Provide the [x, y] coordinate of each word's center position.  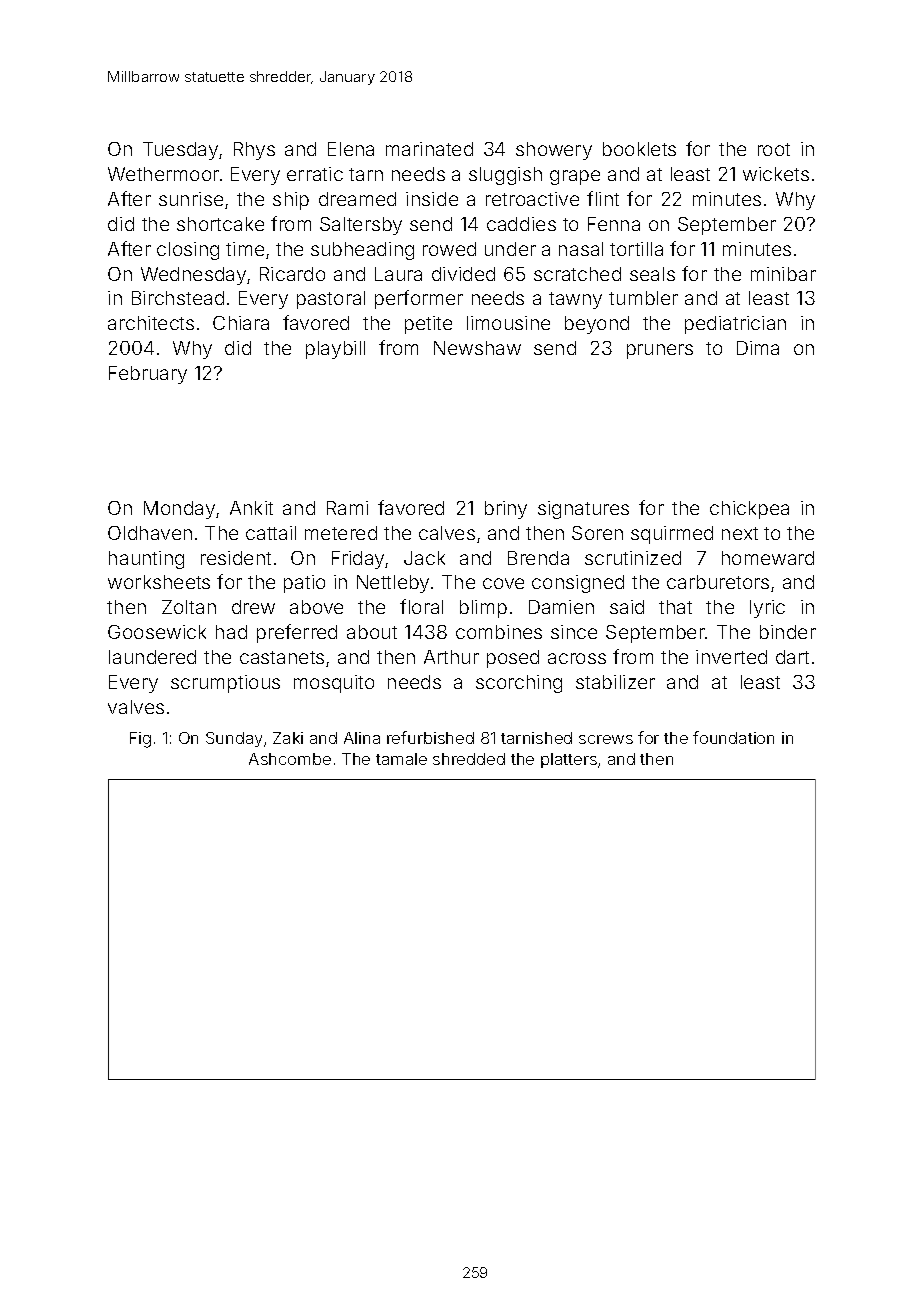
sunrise [191, 199]
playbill [335, 350]
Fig [140, 740]
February [148, 375]
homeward [768, 558]
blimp [483, 609]
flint [603, 198]
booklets [639, 149]
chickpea [749, 510]
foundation [733, 737]
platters [569, 760]
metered [341, 533]
